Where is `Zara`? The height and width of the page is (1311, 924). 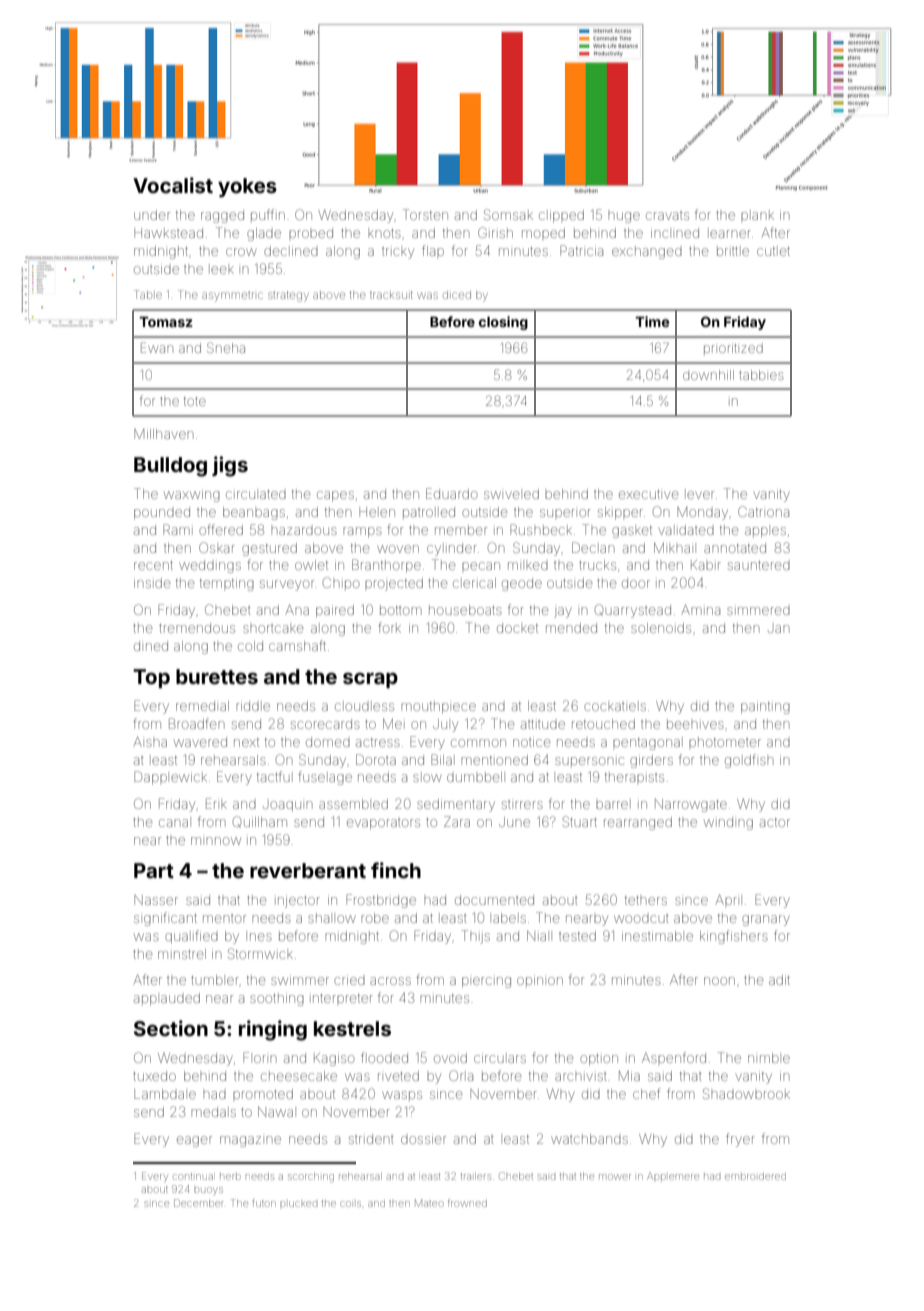
Zara is located at coordinates (457, 821).
